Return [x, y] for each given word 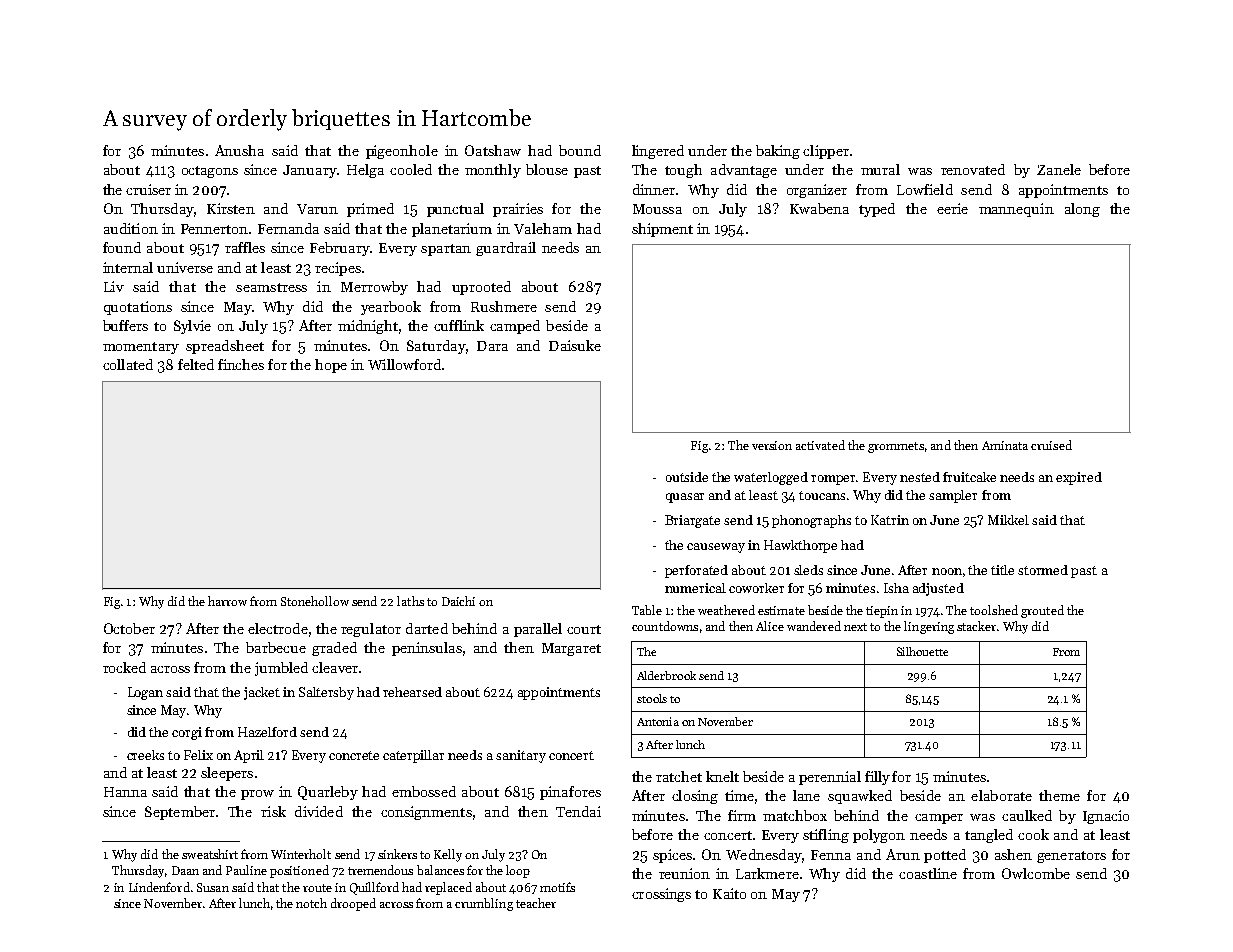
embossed [424, 791]
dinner [654, 189]
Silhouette [922, 651]
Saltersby [326, 693]
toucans [822, 495]
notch [311, 903]
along [1082, 210]
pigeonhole [402, 152]
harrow [227, 601]
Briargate [692, 521]
